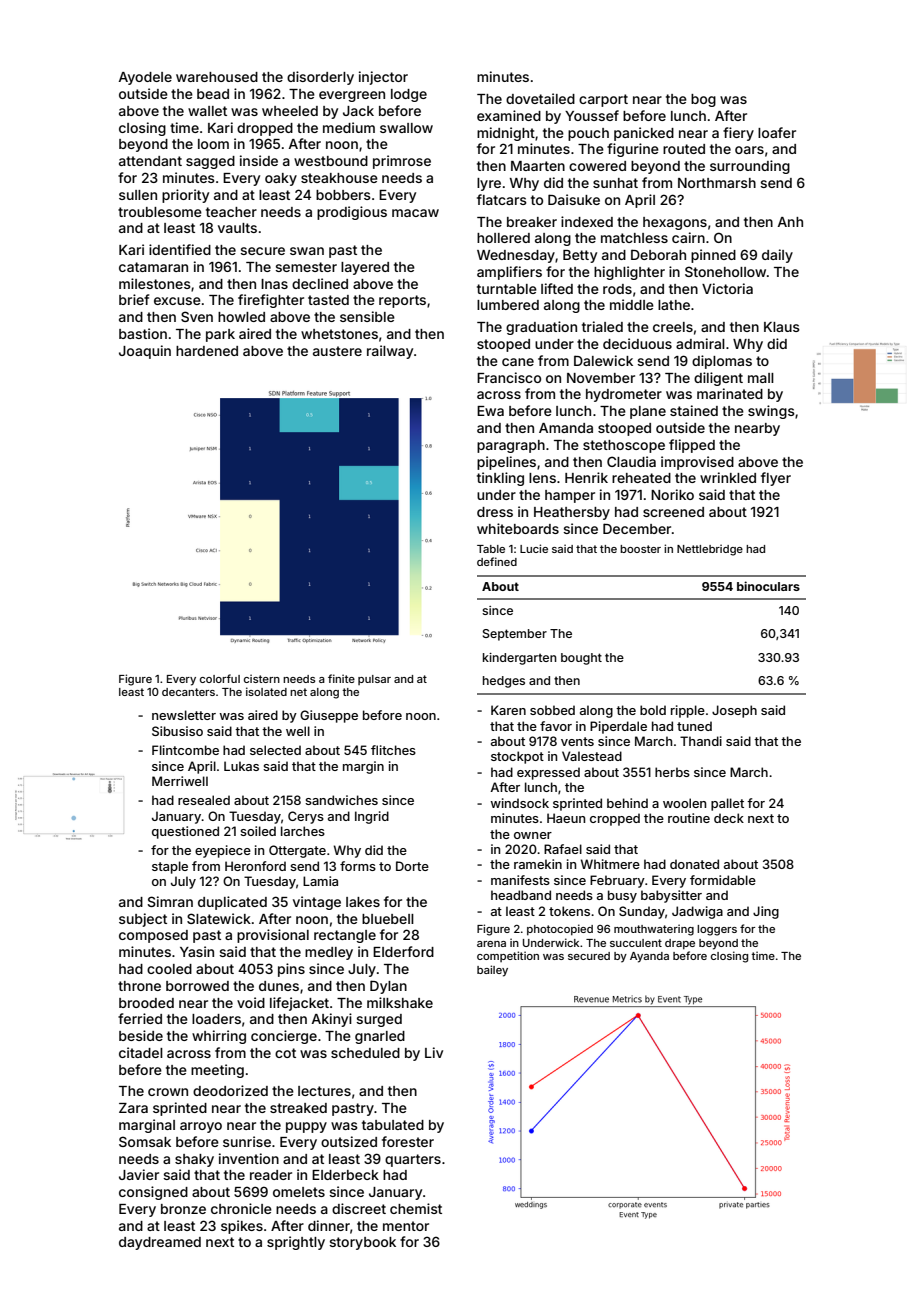 Image resolution: width=924 pixels, height=1308 pixels. Describe the element at coordinates (768, 586) in the screenshot. I see `binoculars` at that location.
